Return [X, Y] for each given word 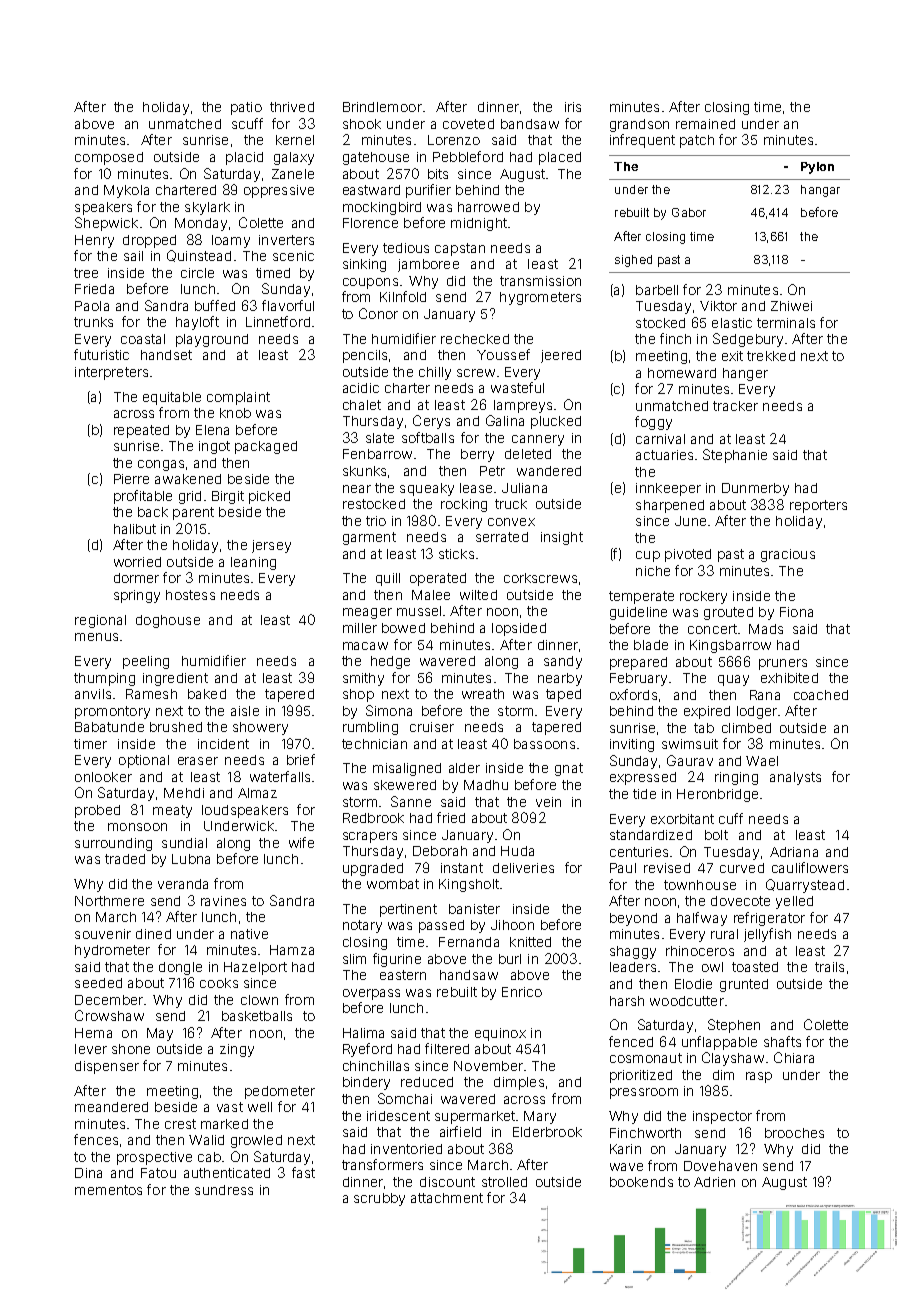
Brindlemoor [382, 107]
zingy [237, 1050]
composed [109, 158]
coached [821, 695]
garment [369, 538]
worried [137, 562]
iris [573, 107]
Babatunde [109, 727]
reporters [818, 506]
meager [367, 613]
